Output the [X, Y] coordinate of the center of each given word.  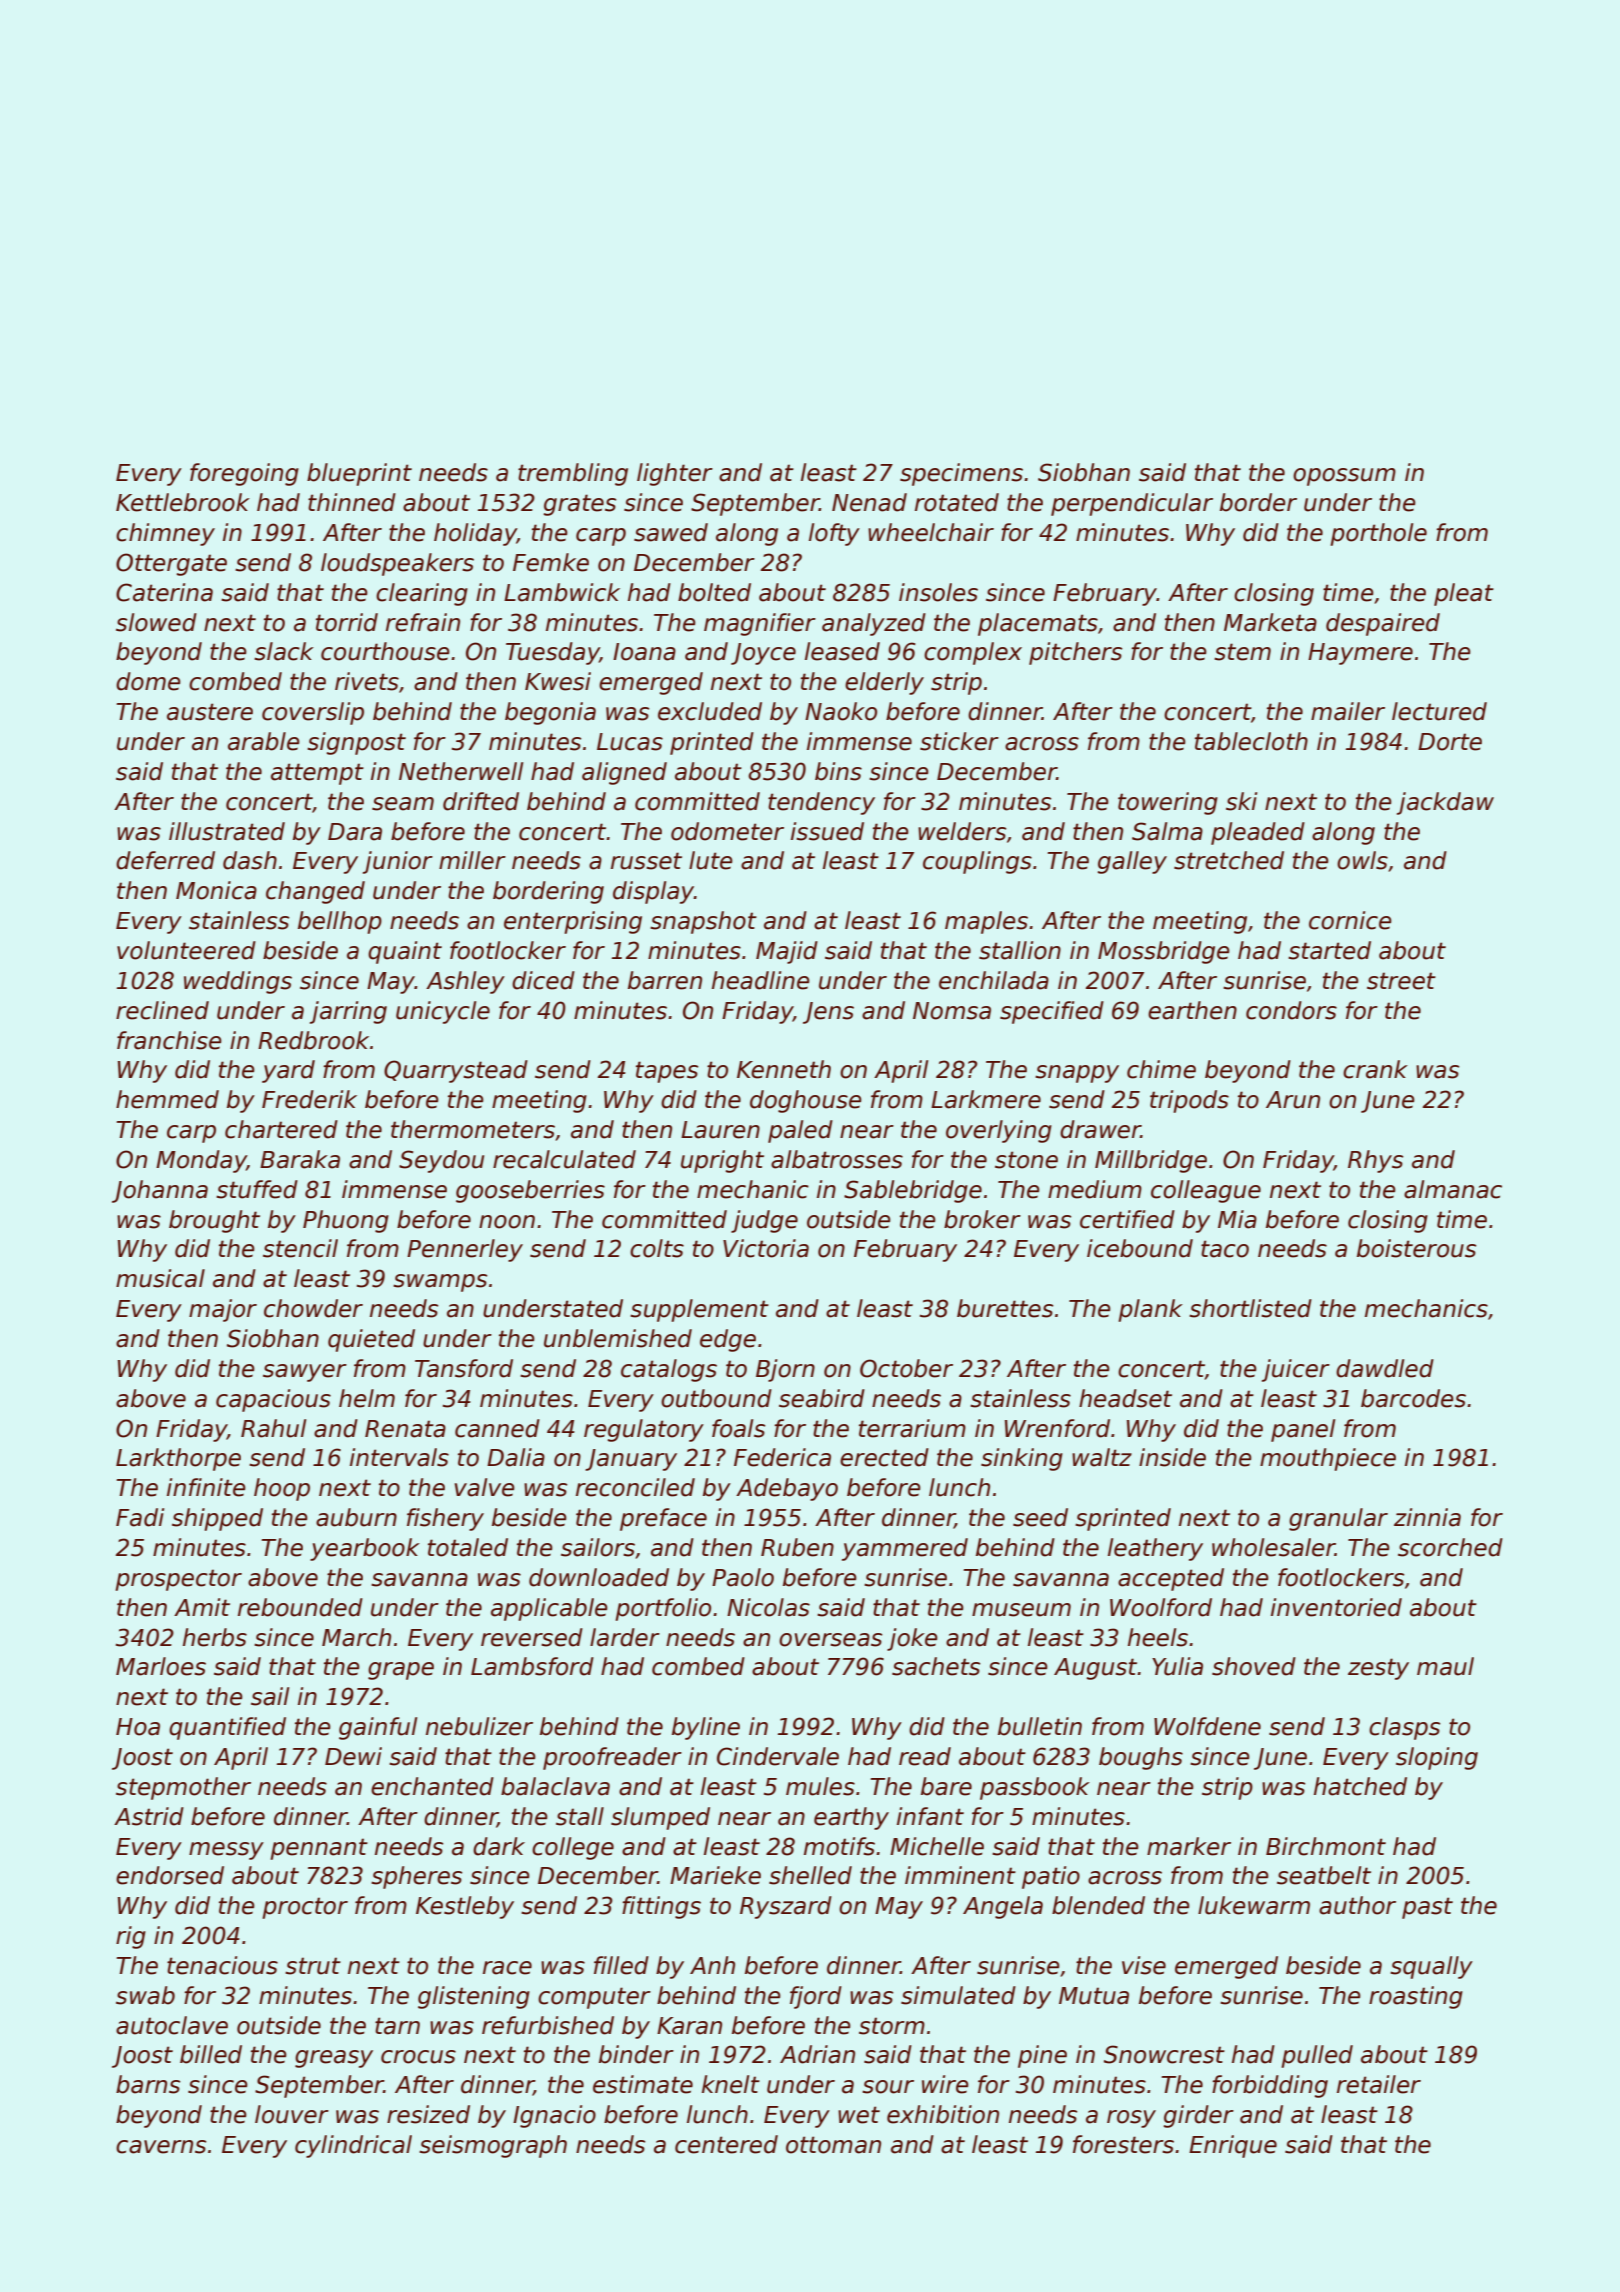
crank [1375, 1069]
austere [210, 712]
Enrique [1233, 2146]
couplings [977, 862]
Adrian [817, 2054]
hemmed [167, 1099]
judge [764, 1221]
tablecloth [1251, 741]
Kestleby [465, 1907]
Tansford [464, 1368]
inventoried [1336, 1607]
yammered [905, 1549]
